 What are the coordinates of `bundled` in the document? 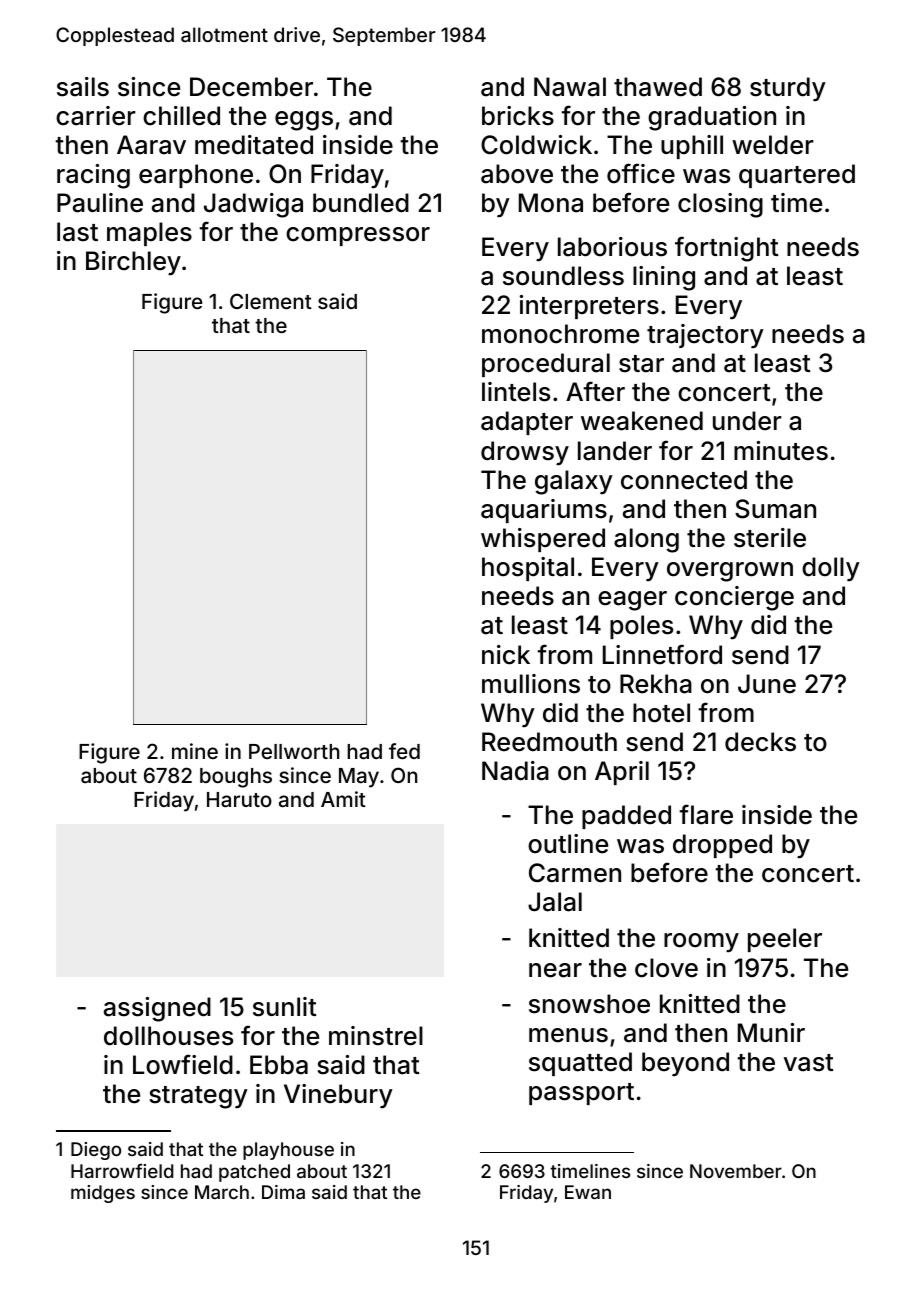 It's located at (361, 203).
